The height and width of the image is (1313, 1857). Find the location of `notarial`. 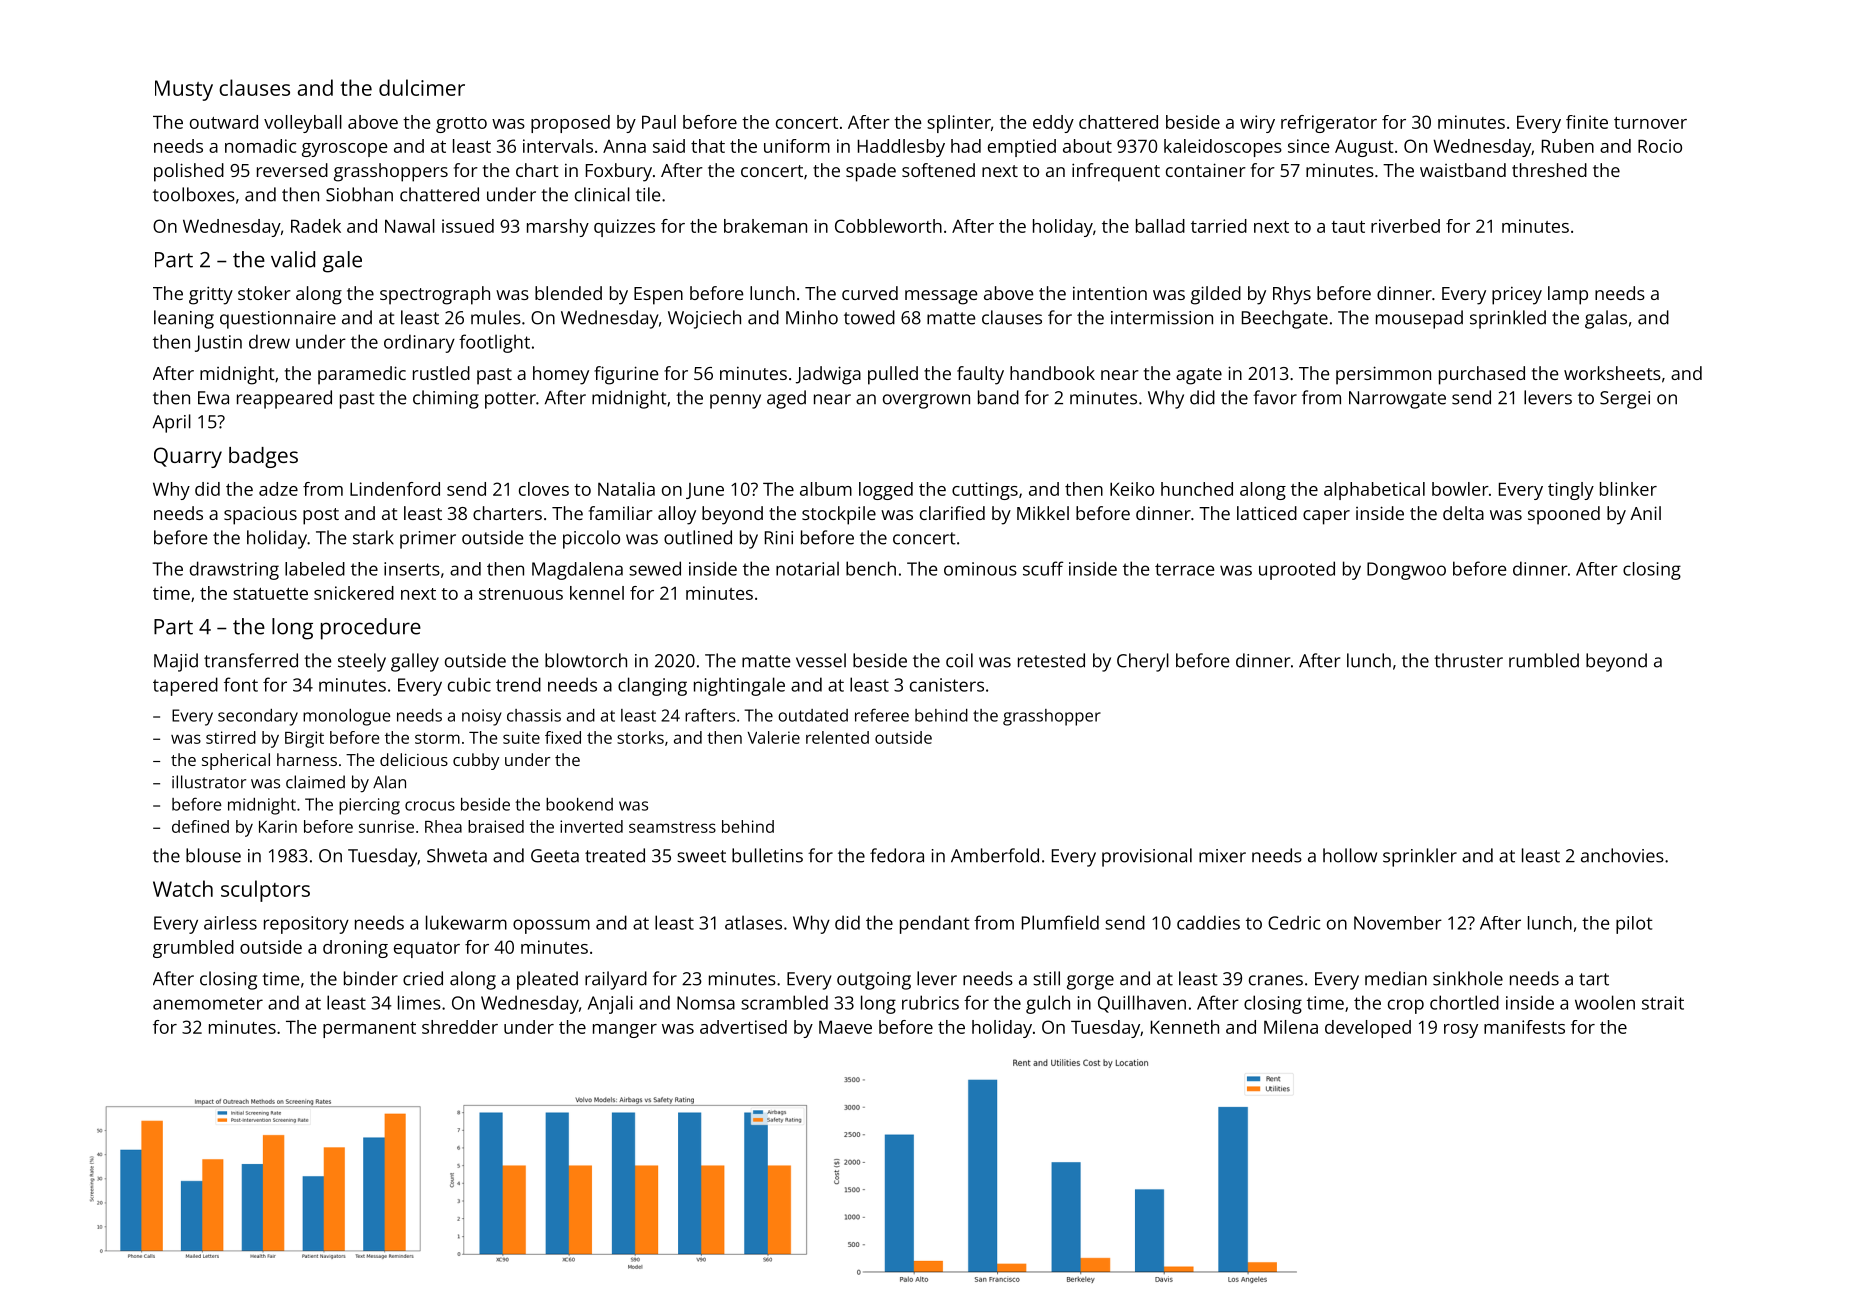

notarial is located at coordinates (807, 568).
